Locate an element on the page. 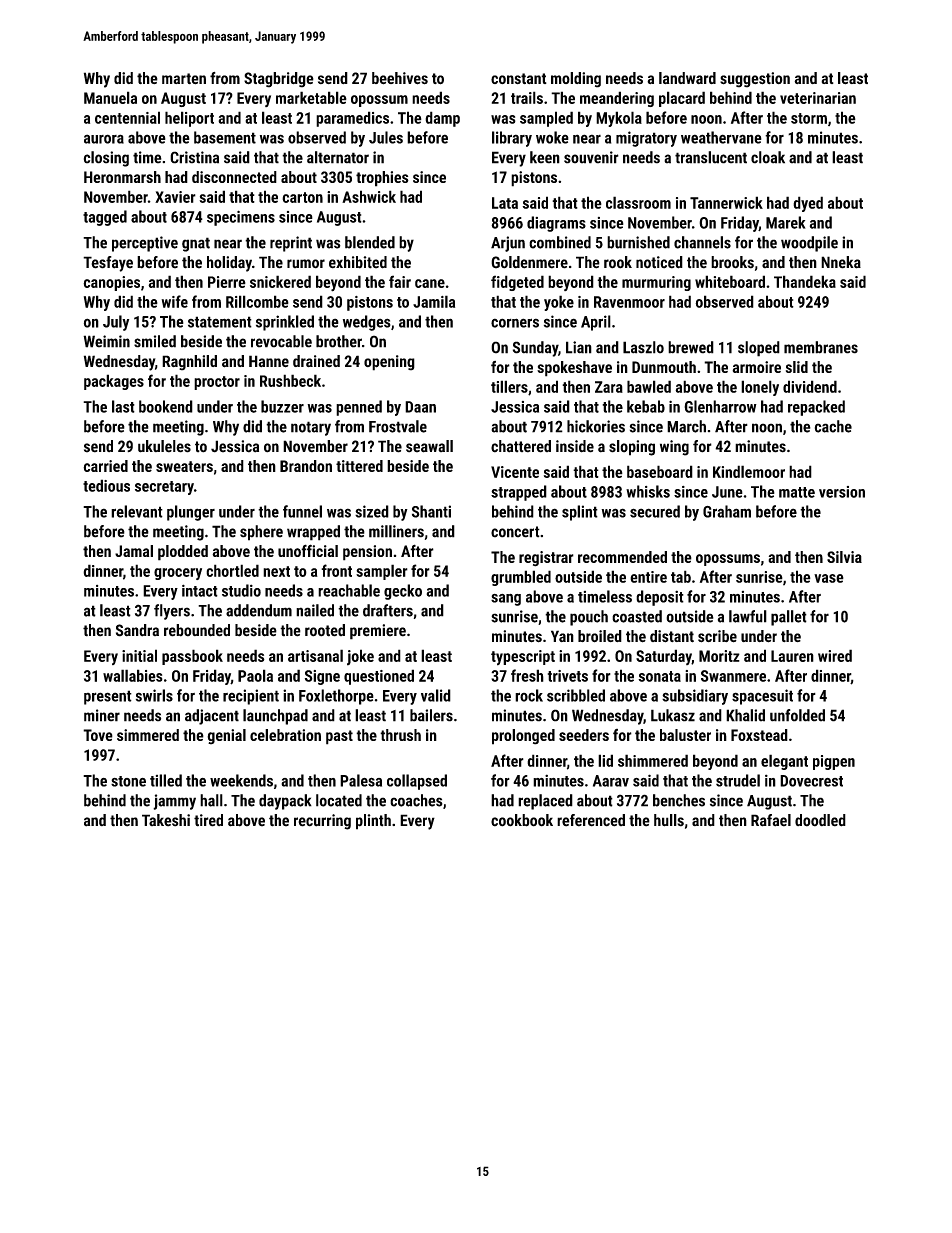 This page has width=952, height=1233. Moritz is located at coordinates (719, 656).
